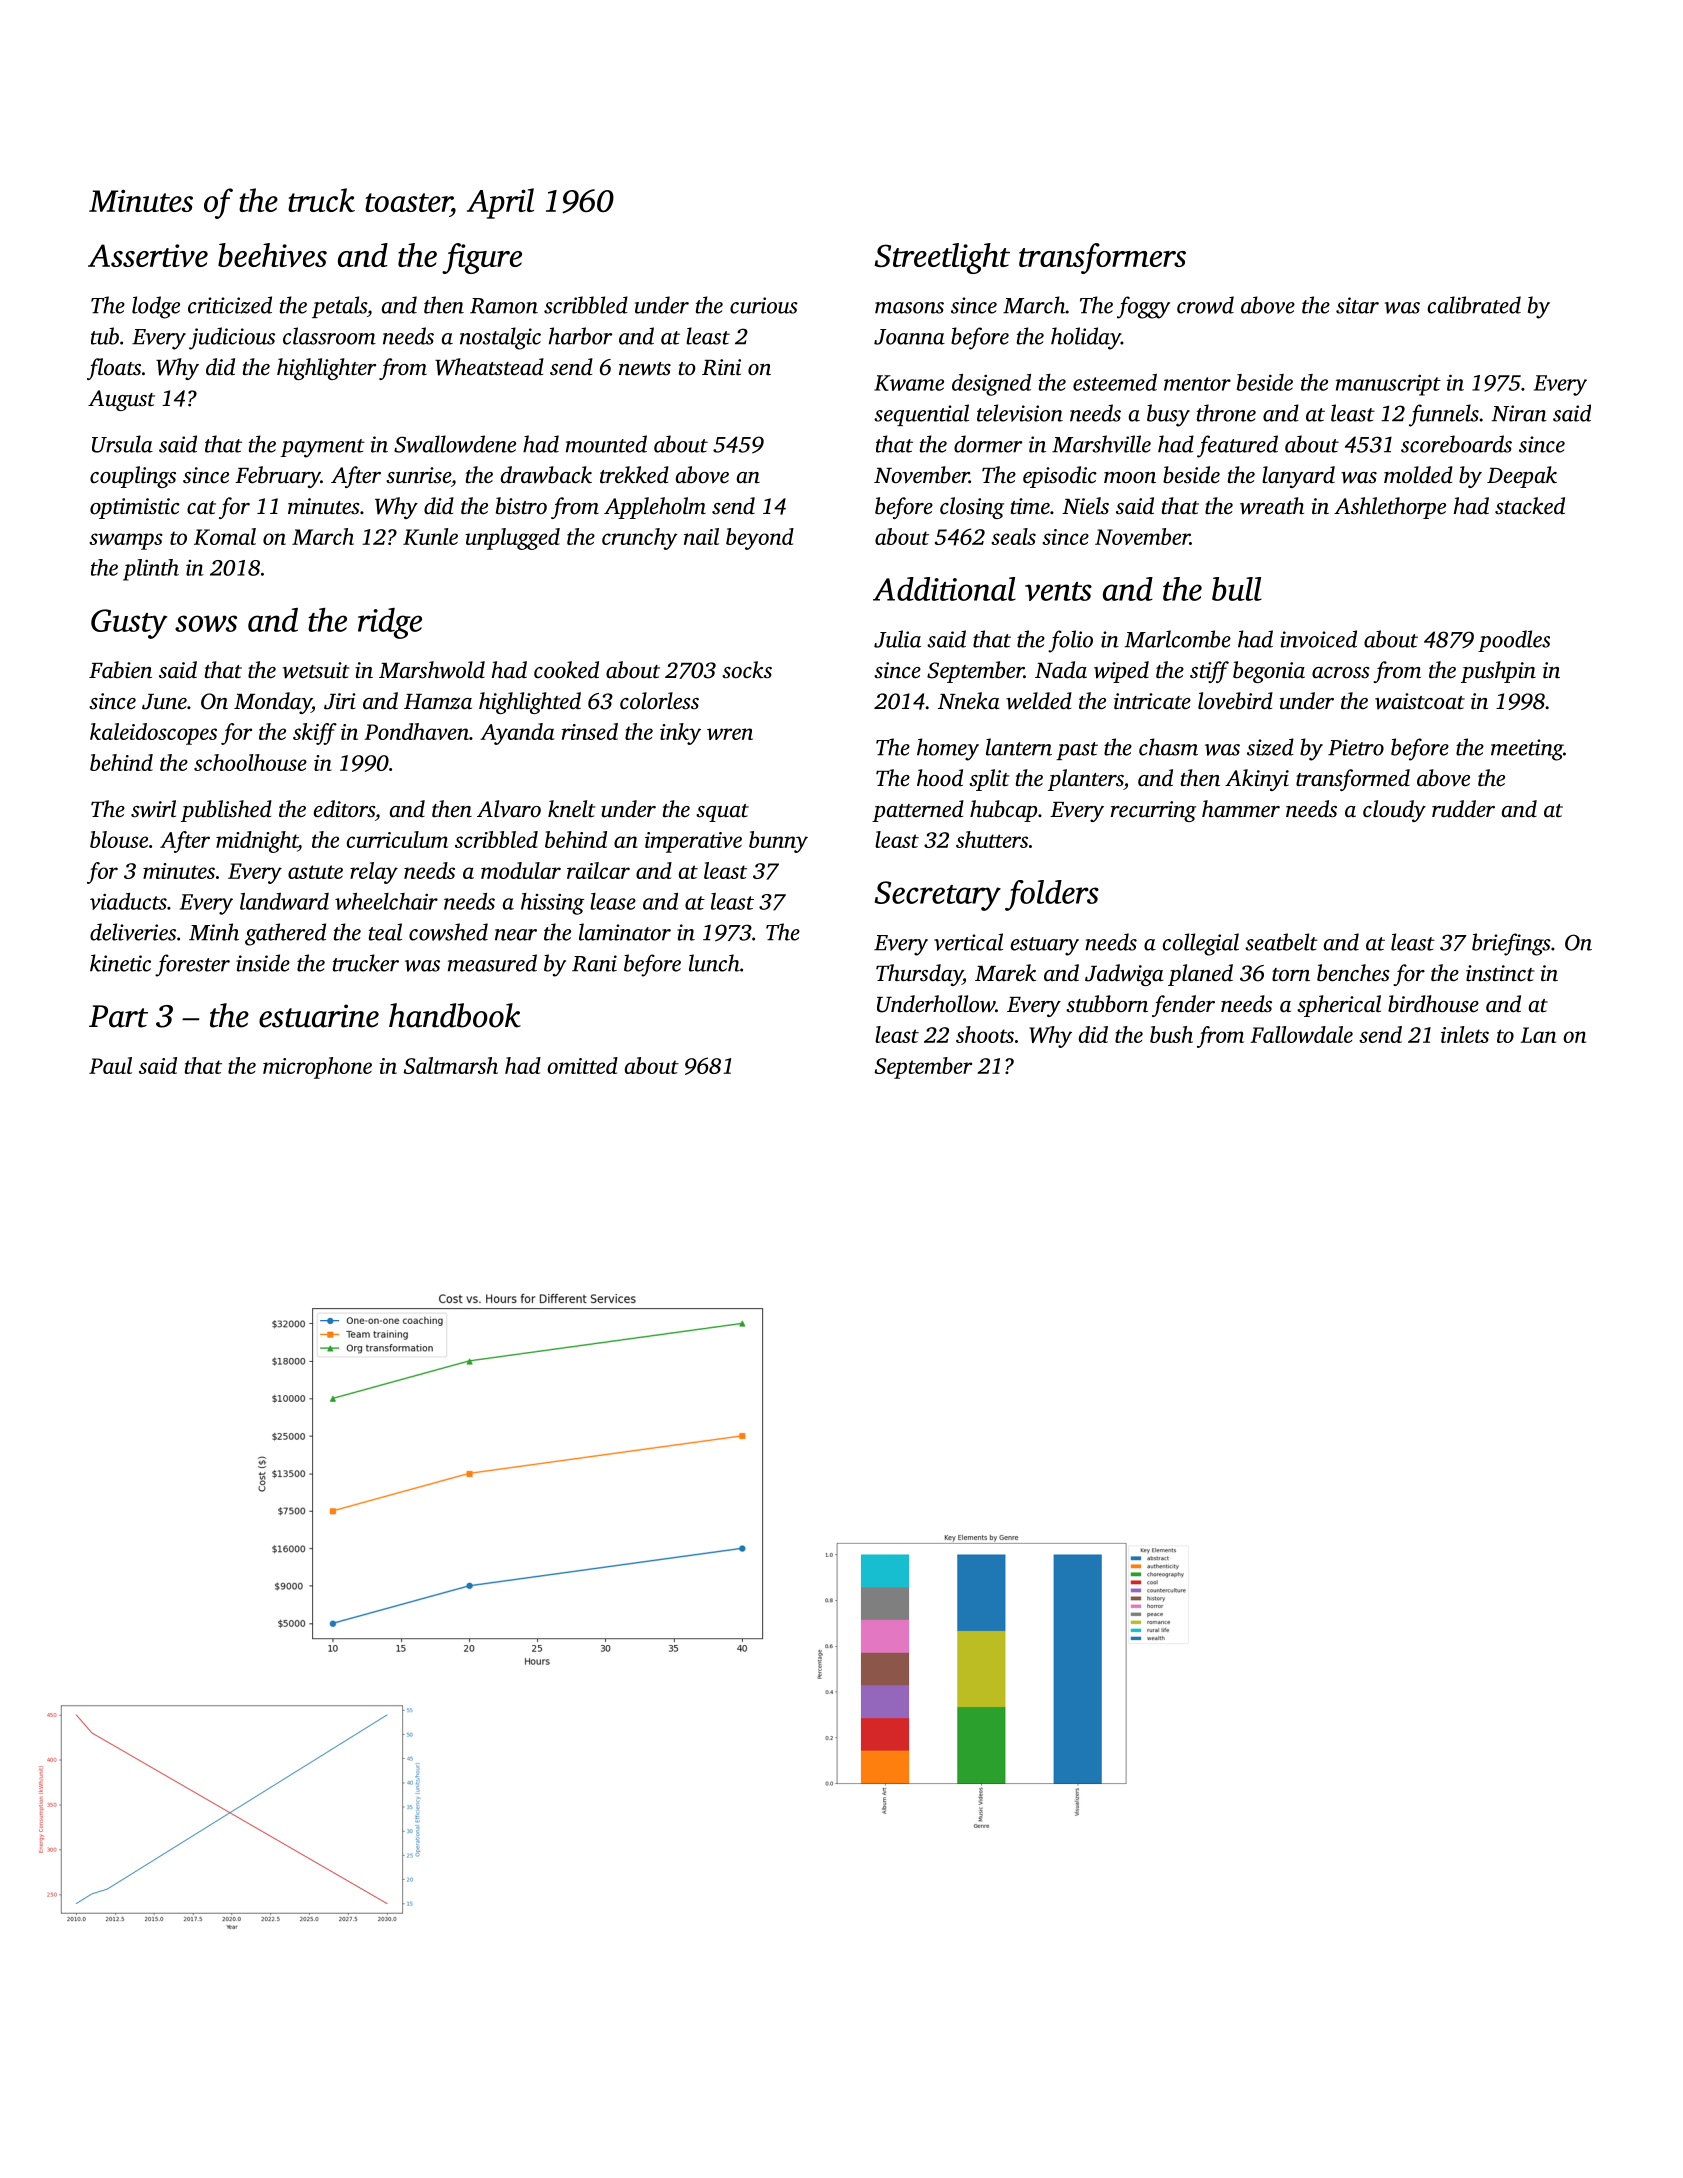 The image size is (1683, 2178). What do you see at coordinates (322, 448) in the screenshot?
I see `payment` at bounding box center [322, 448].
